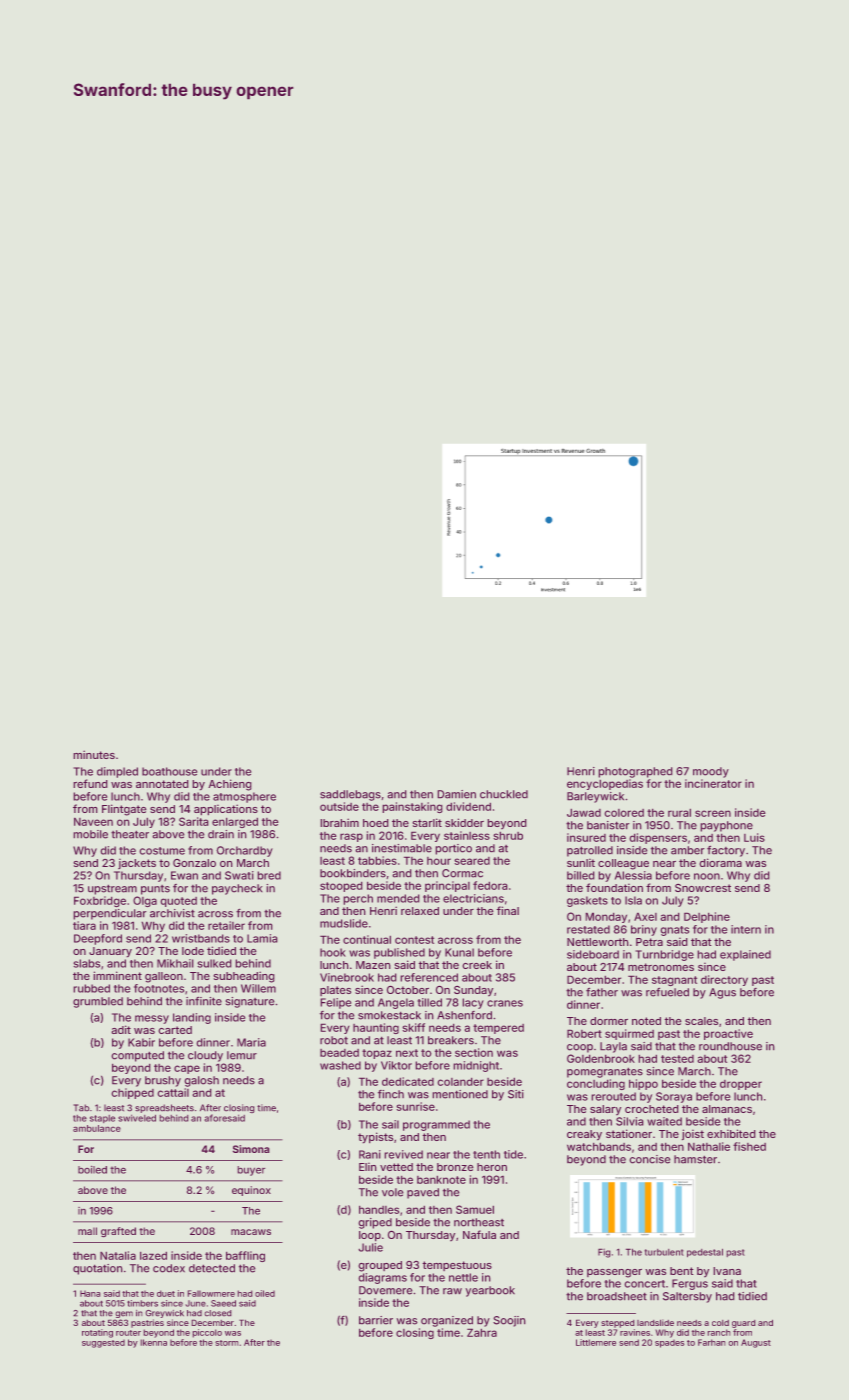 This document has width=849, height=1400. I want to click on Luis, so click(754, 837).
